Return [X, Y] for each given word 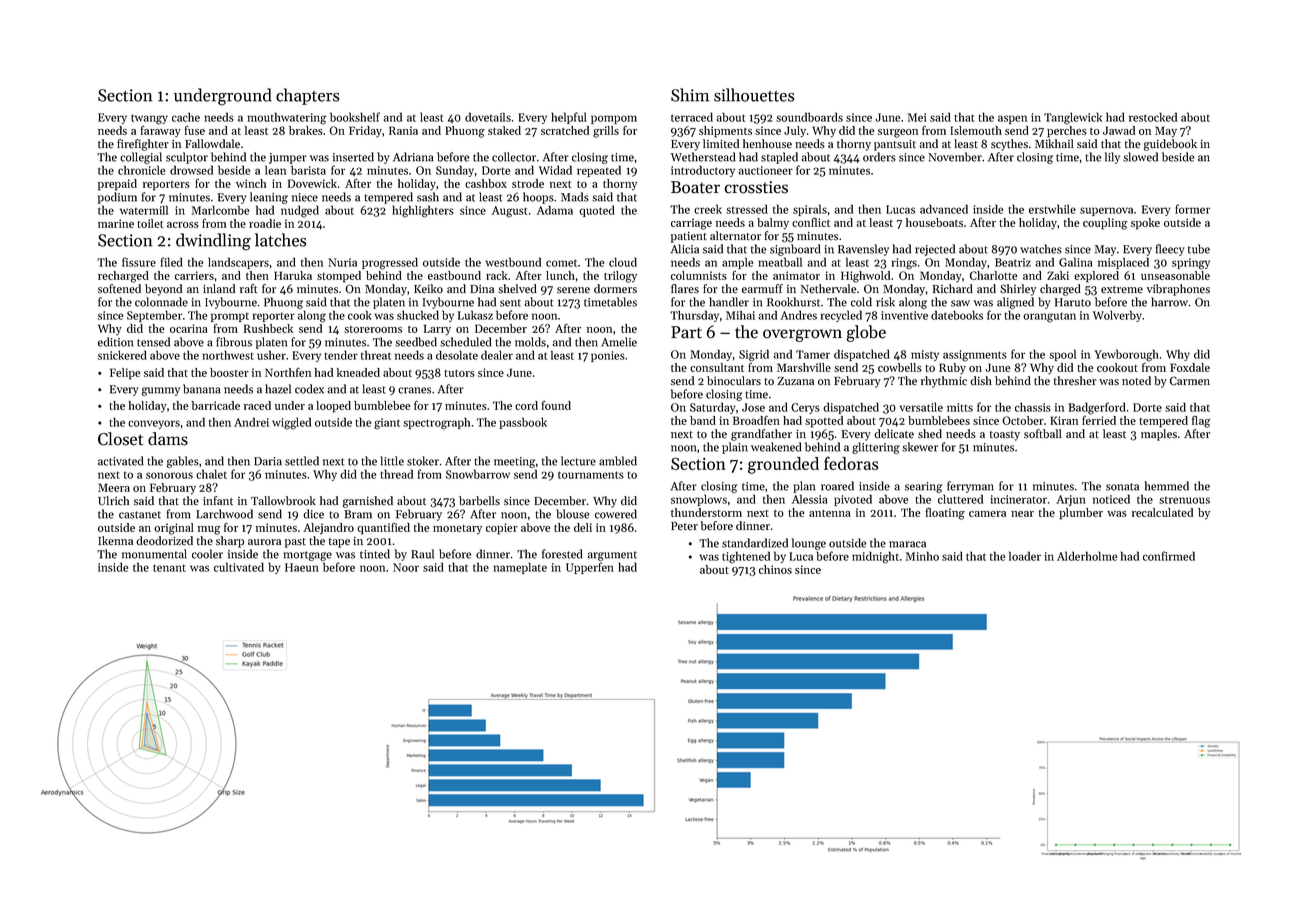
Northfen [288, 372]
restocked [1153, 117]
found [556, 405]
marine [116, 223]
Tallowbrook [283, 501]
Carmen [1190, 381]
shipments [725, 132]
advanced [944, 209]
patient [689, 237]
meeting [515, 462]
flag [1201, 421]
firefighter [143, 145]
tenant [169, 568]
